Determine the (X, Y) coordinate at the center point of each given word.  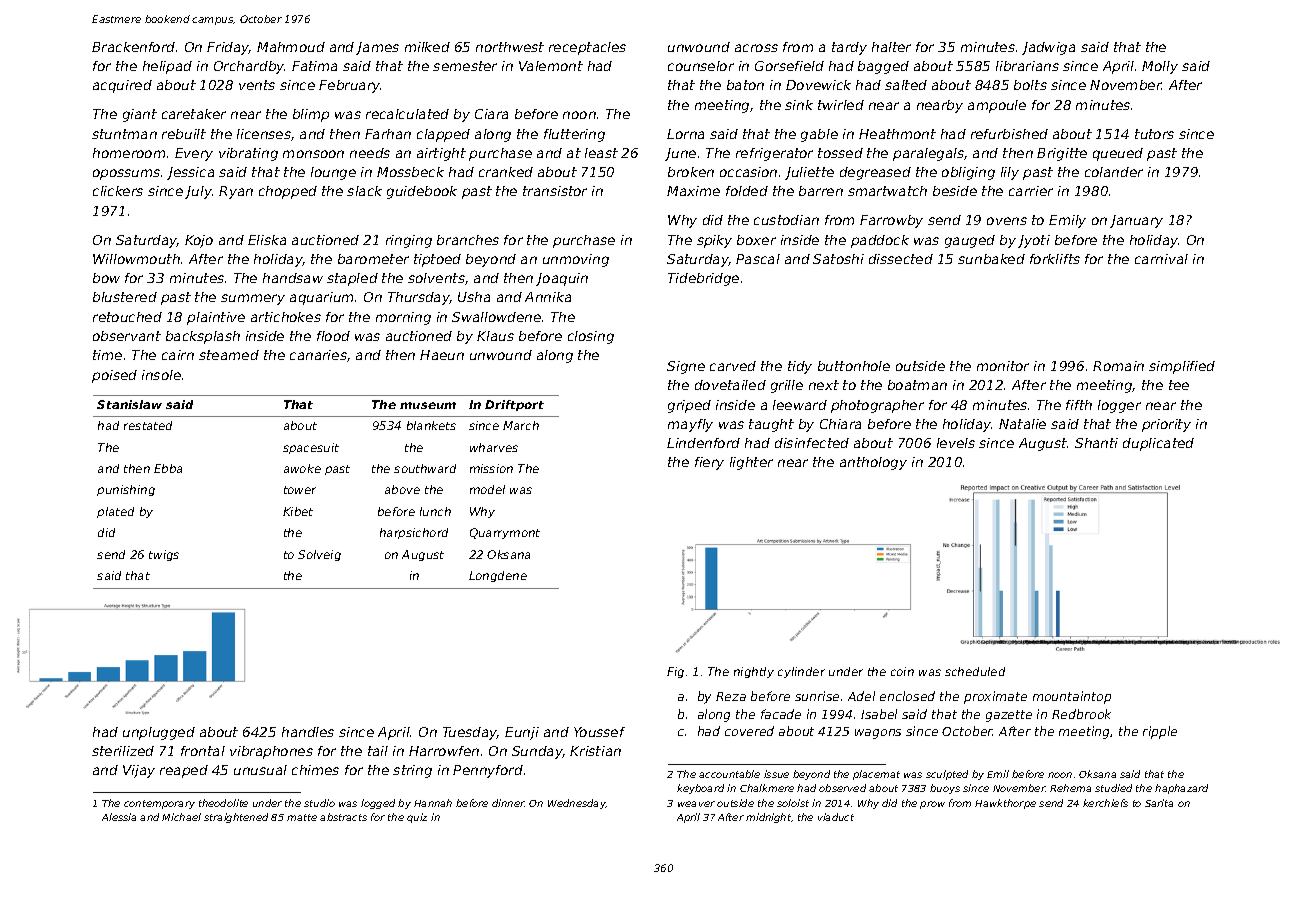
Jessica (190, 173)
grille (787, 386)
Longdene (498, 576)
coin (902, 671)
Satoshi (838, 259)
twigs (164, 555)
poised (114, 376)
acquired (122, 86)
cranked (506, 172)
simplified (1182, 367)
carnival (1161, 259)
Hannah (433, 803)
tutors (1154, 134)
